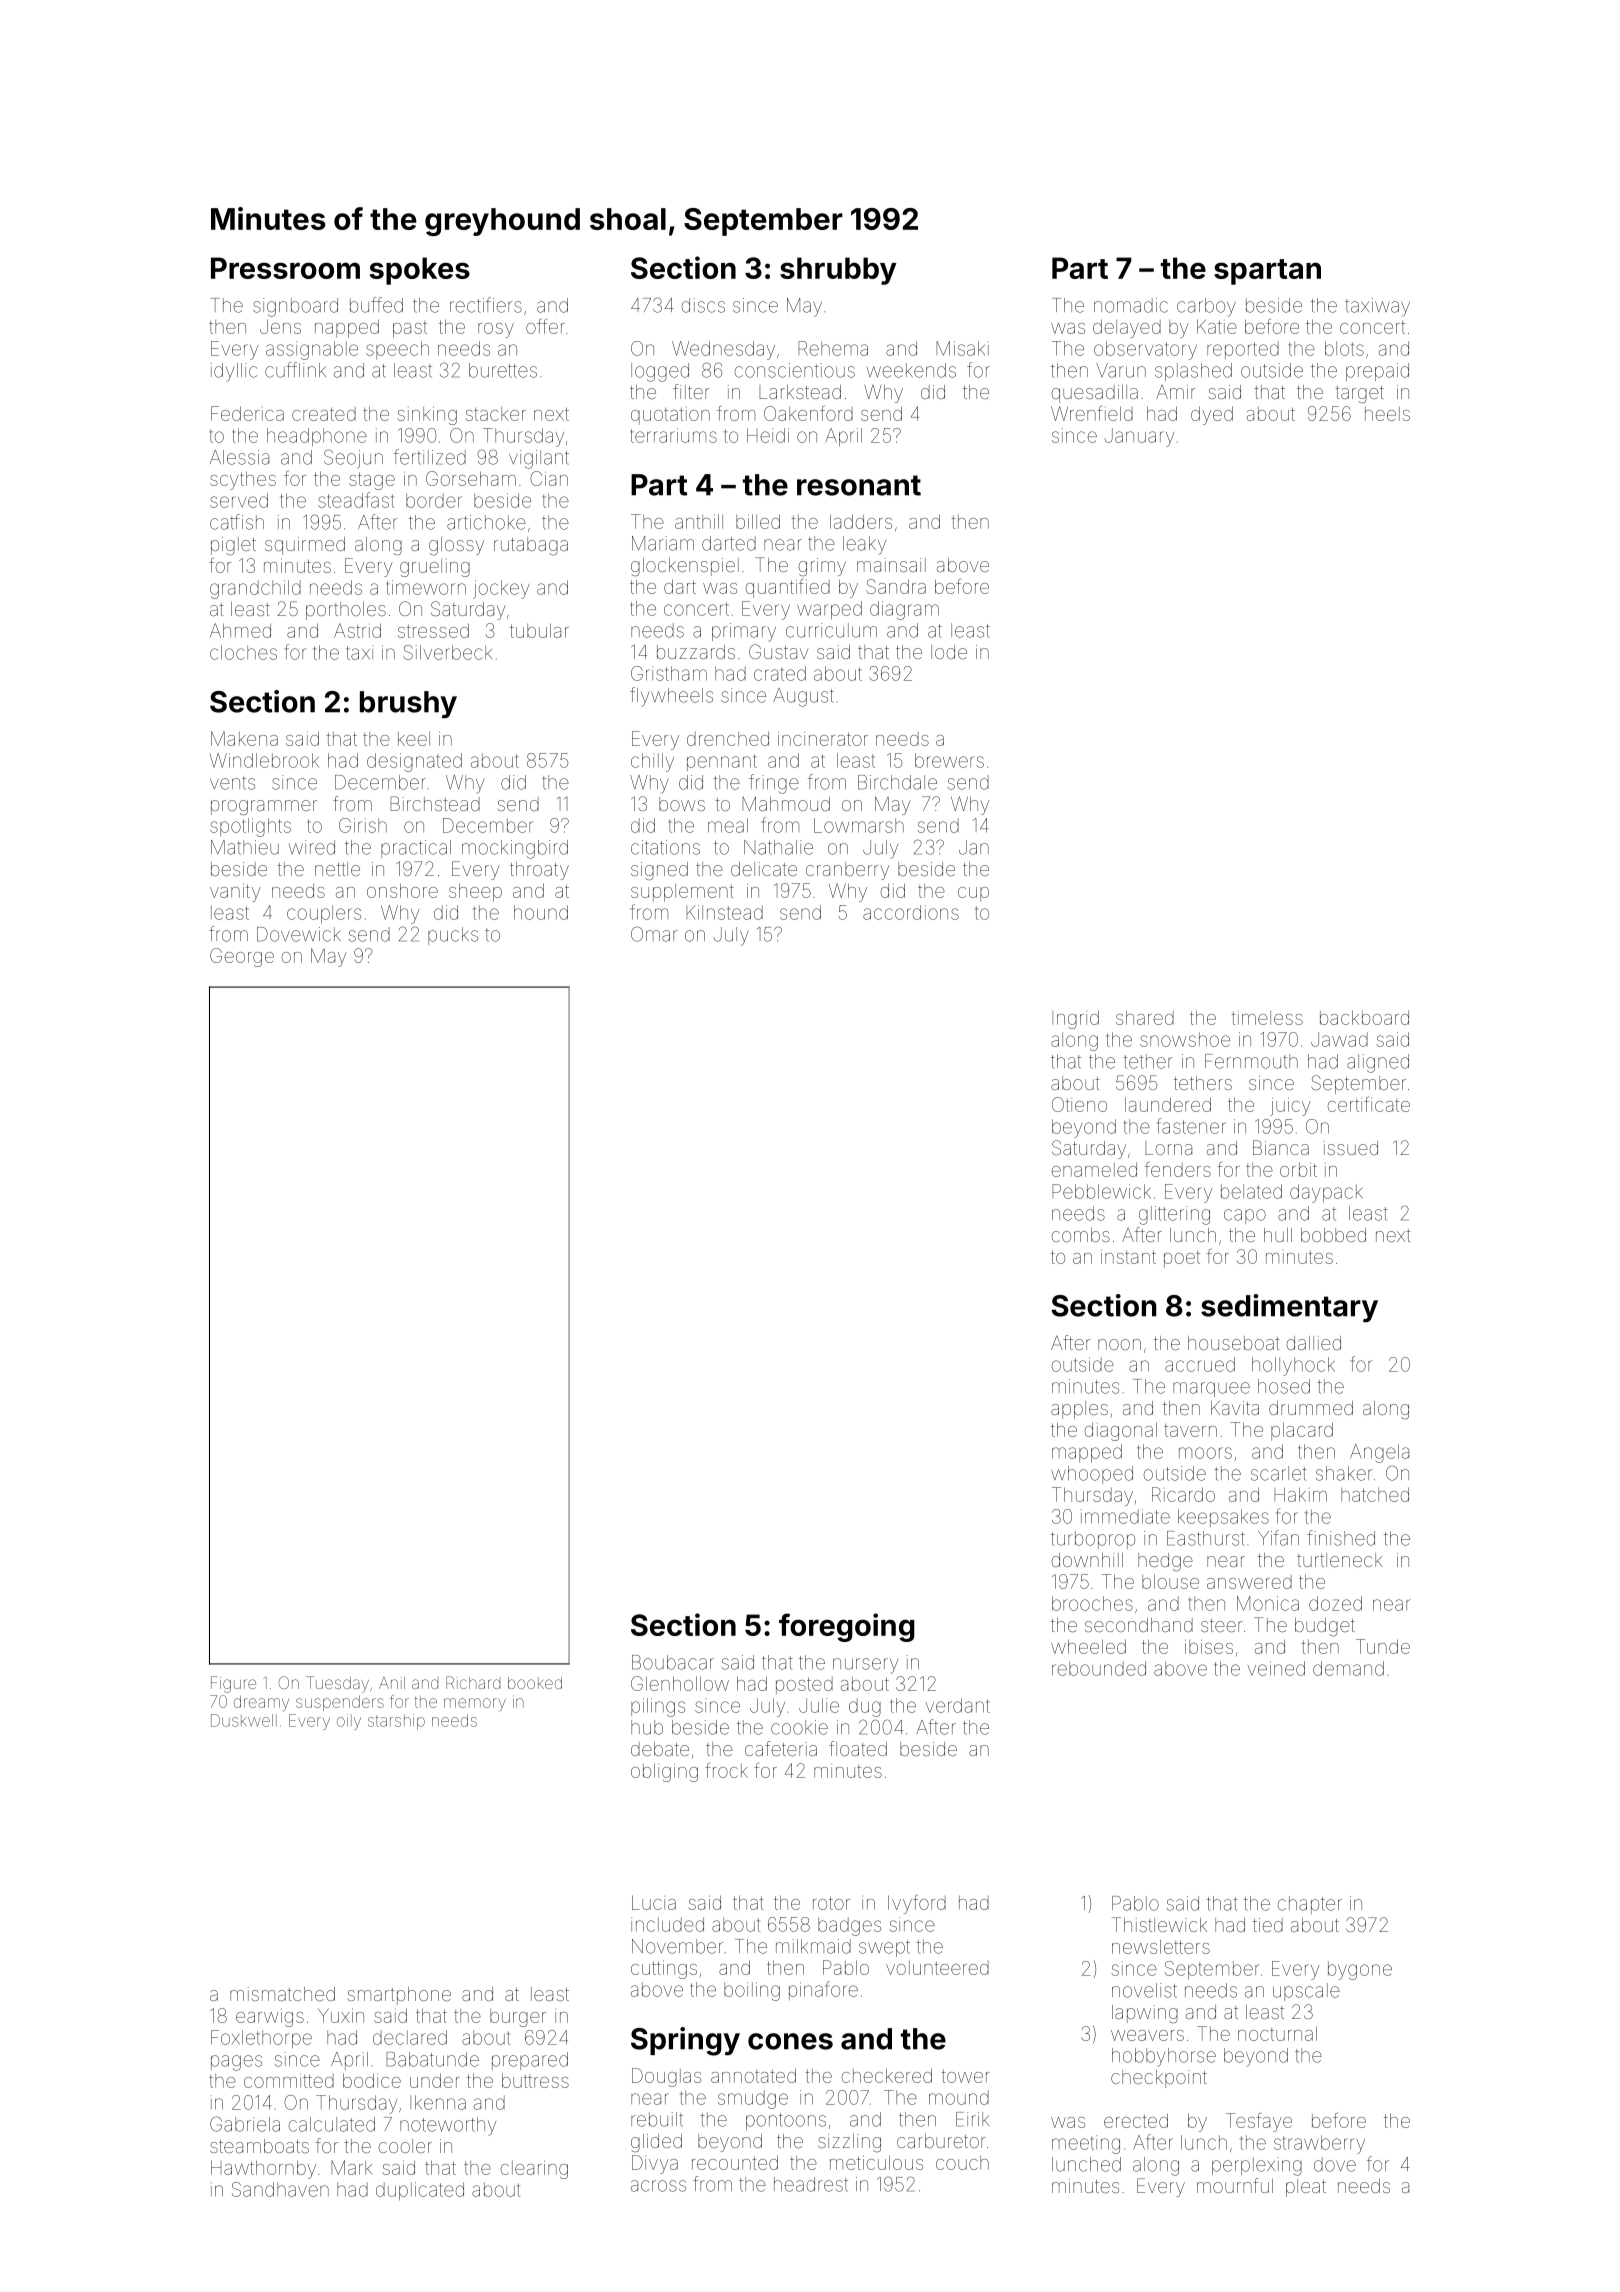 This screenshot has height=2292, width=1620. What do you see at coordinates (682, 893) in the screenshot?
I see `supplement` at bounding box center [682, 893].
